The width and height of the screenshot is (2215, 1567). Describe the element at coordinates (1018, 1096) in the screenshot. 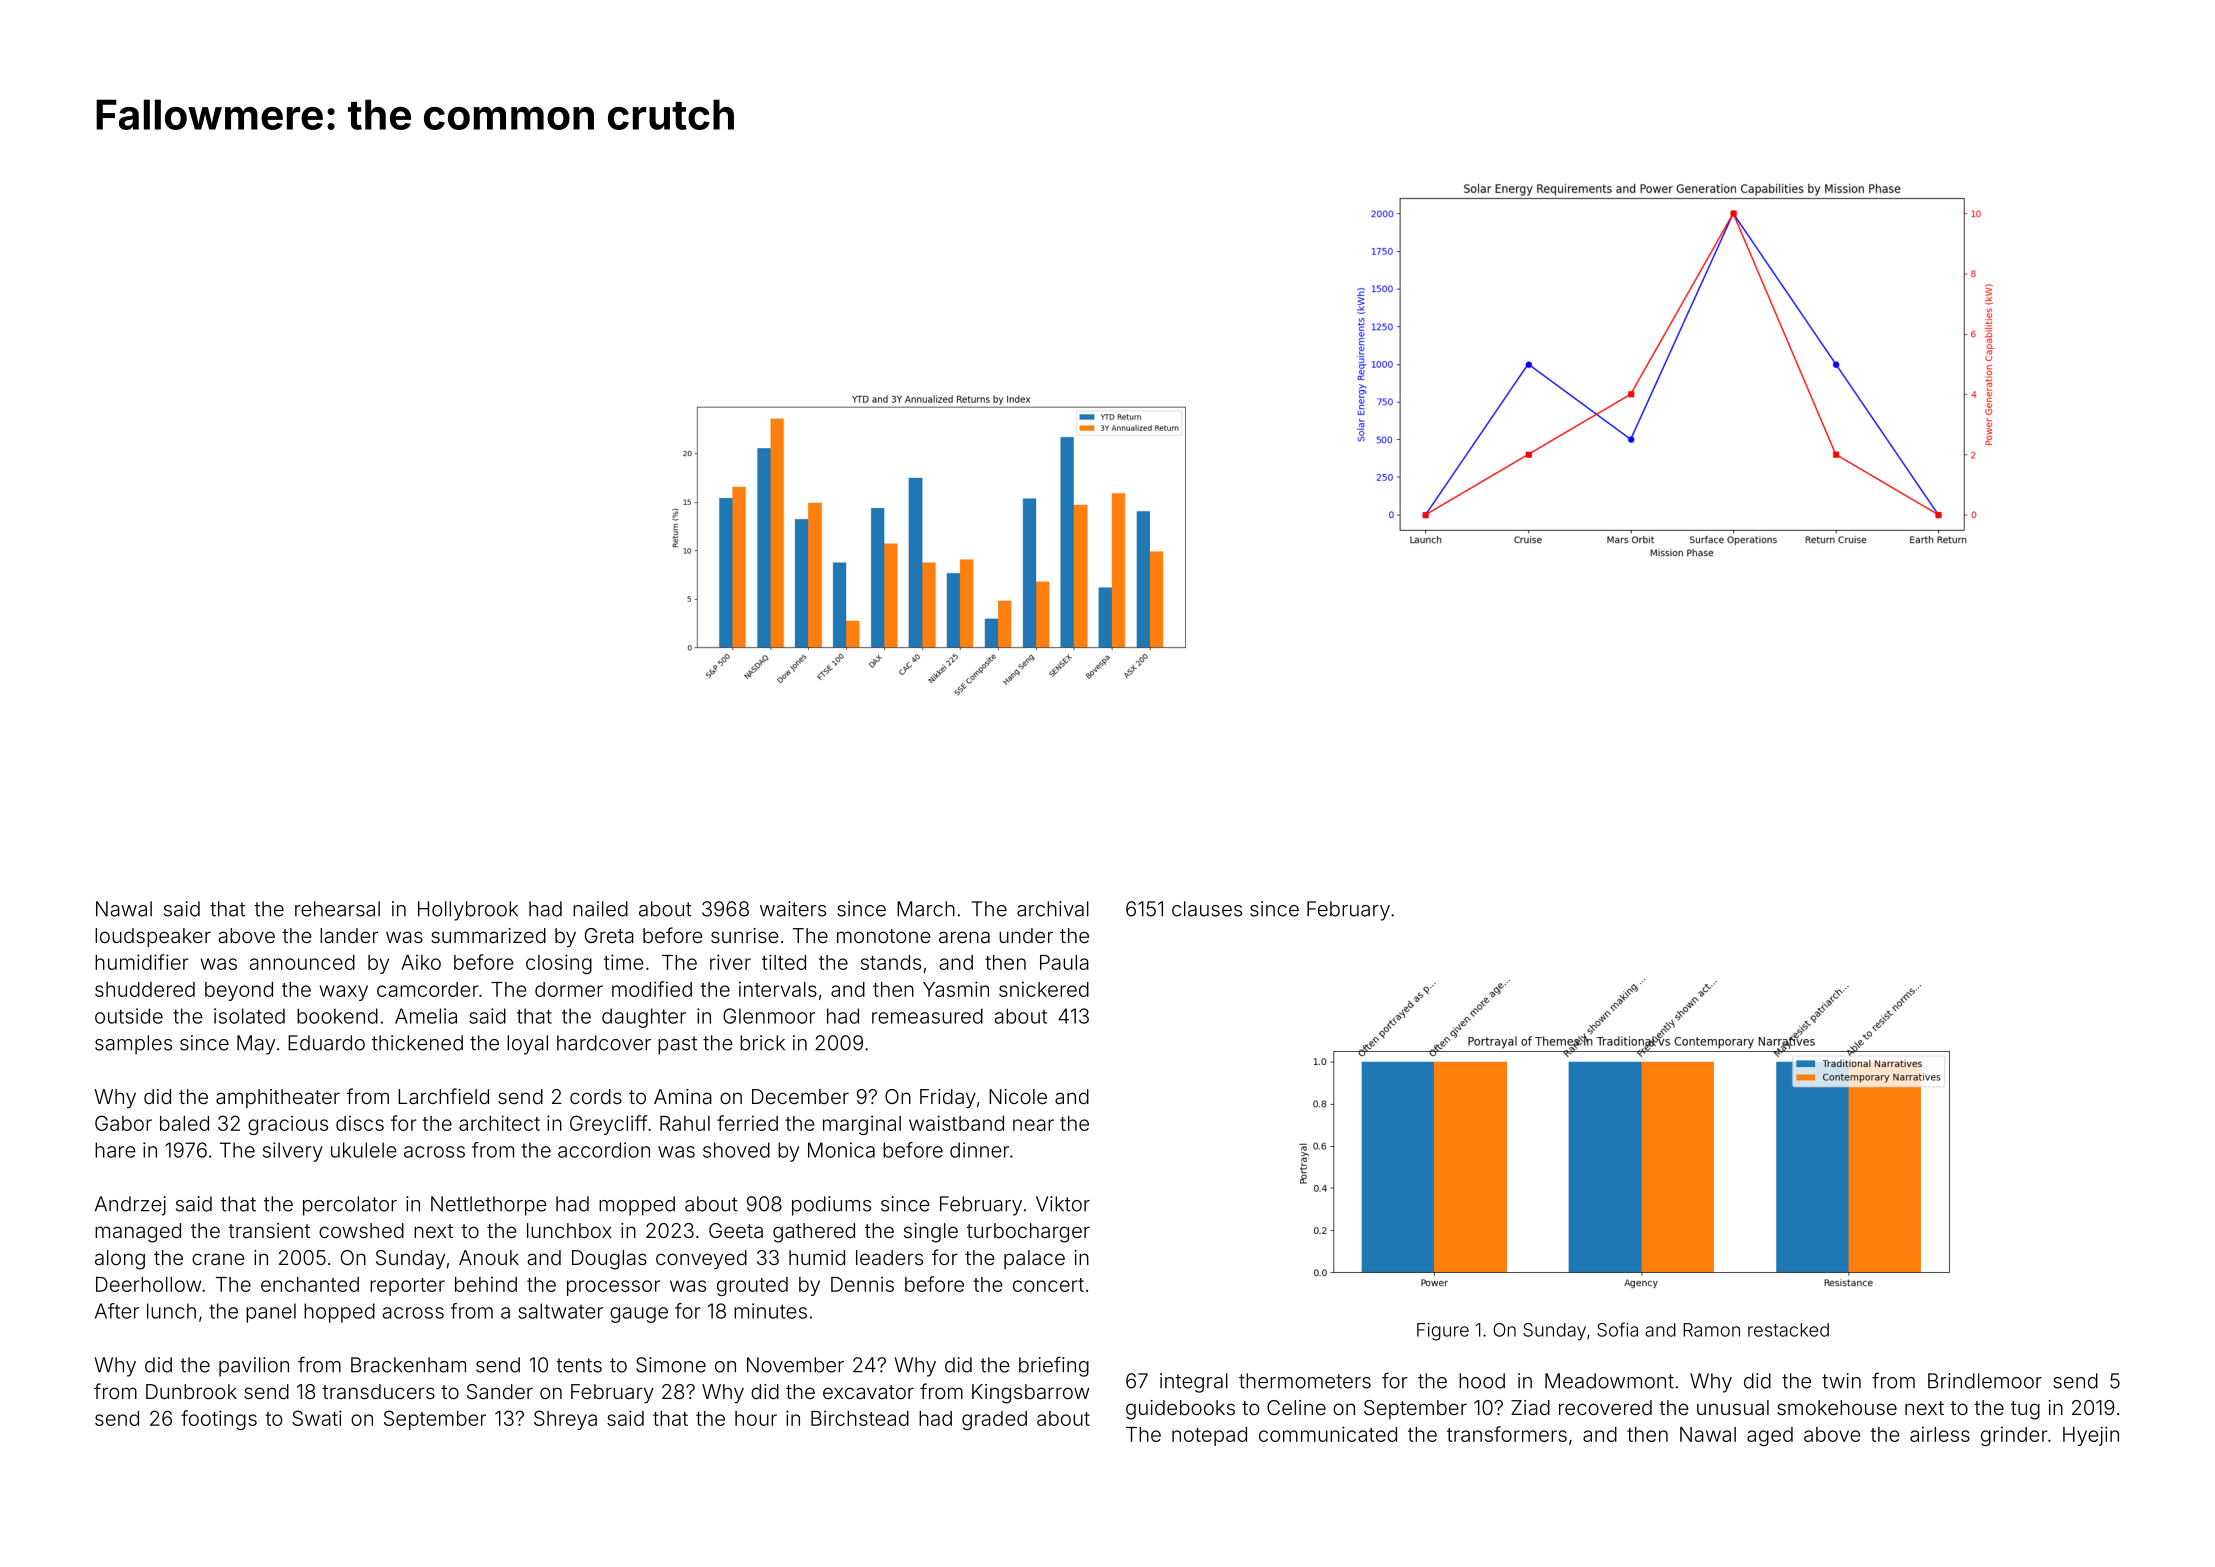

I see `Nicole` at that location.
